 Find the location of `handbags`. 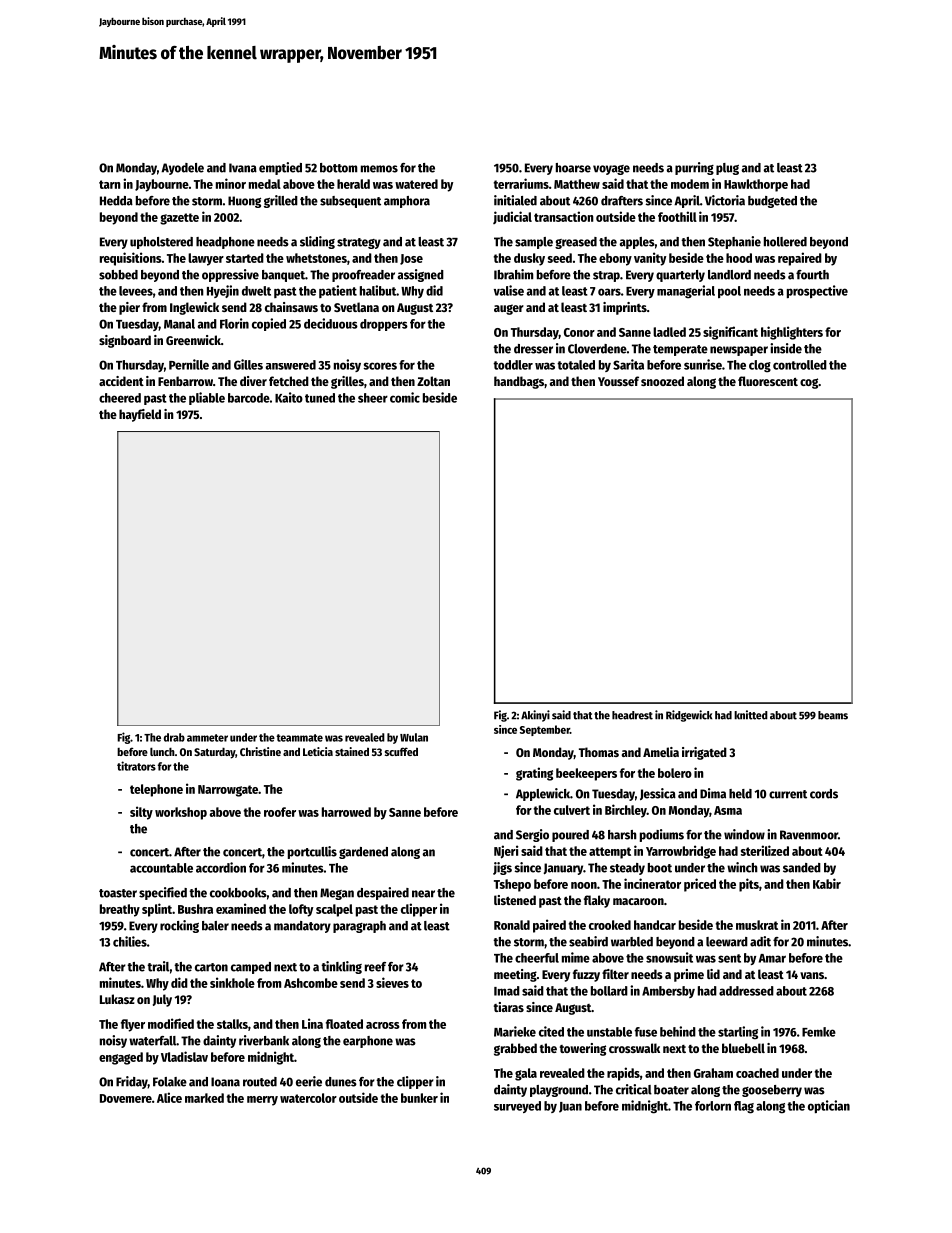

handbags is located at coordinates (519, 382).
